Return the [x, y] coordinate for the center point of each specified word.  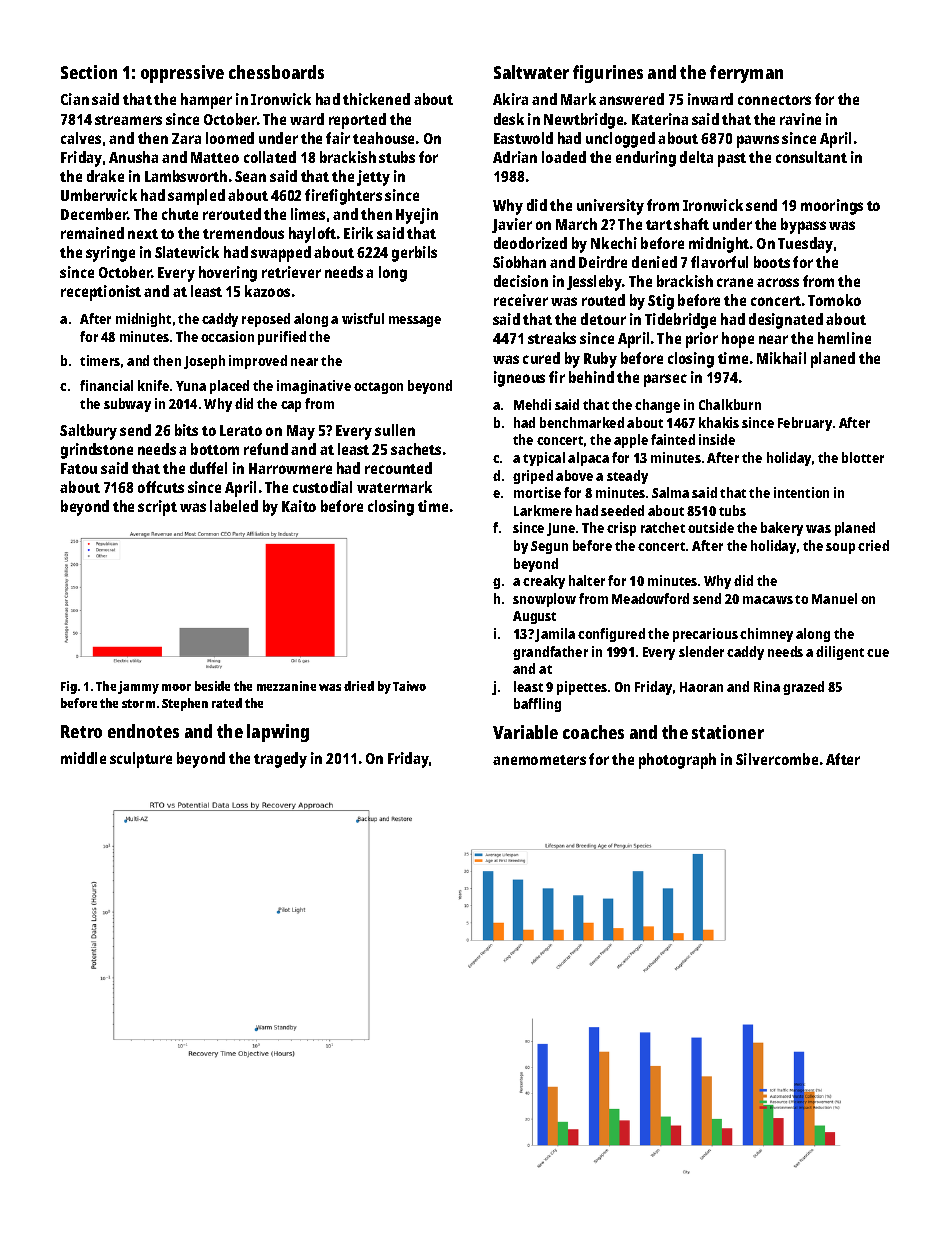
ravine [800, 119]
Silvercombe [777, 759]
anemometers [539, 760]
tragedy [280, 760]
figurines [608, 74]
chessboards [276, 72]
